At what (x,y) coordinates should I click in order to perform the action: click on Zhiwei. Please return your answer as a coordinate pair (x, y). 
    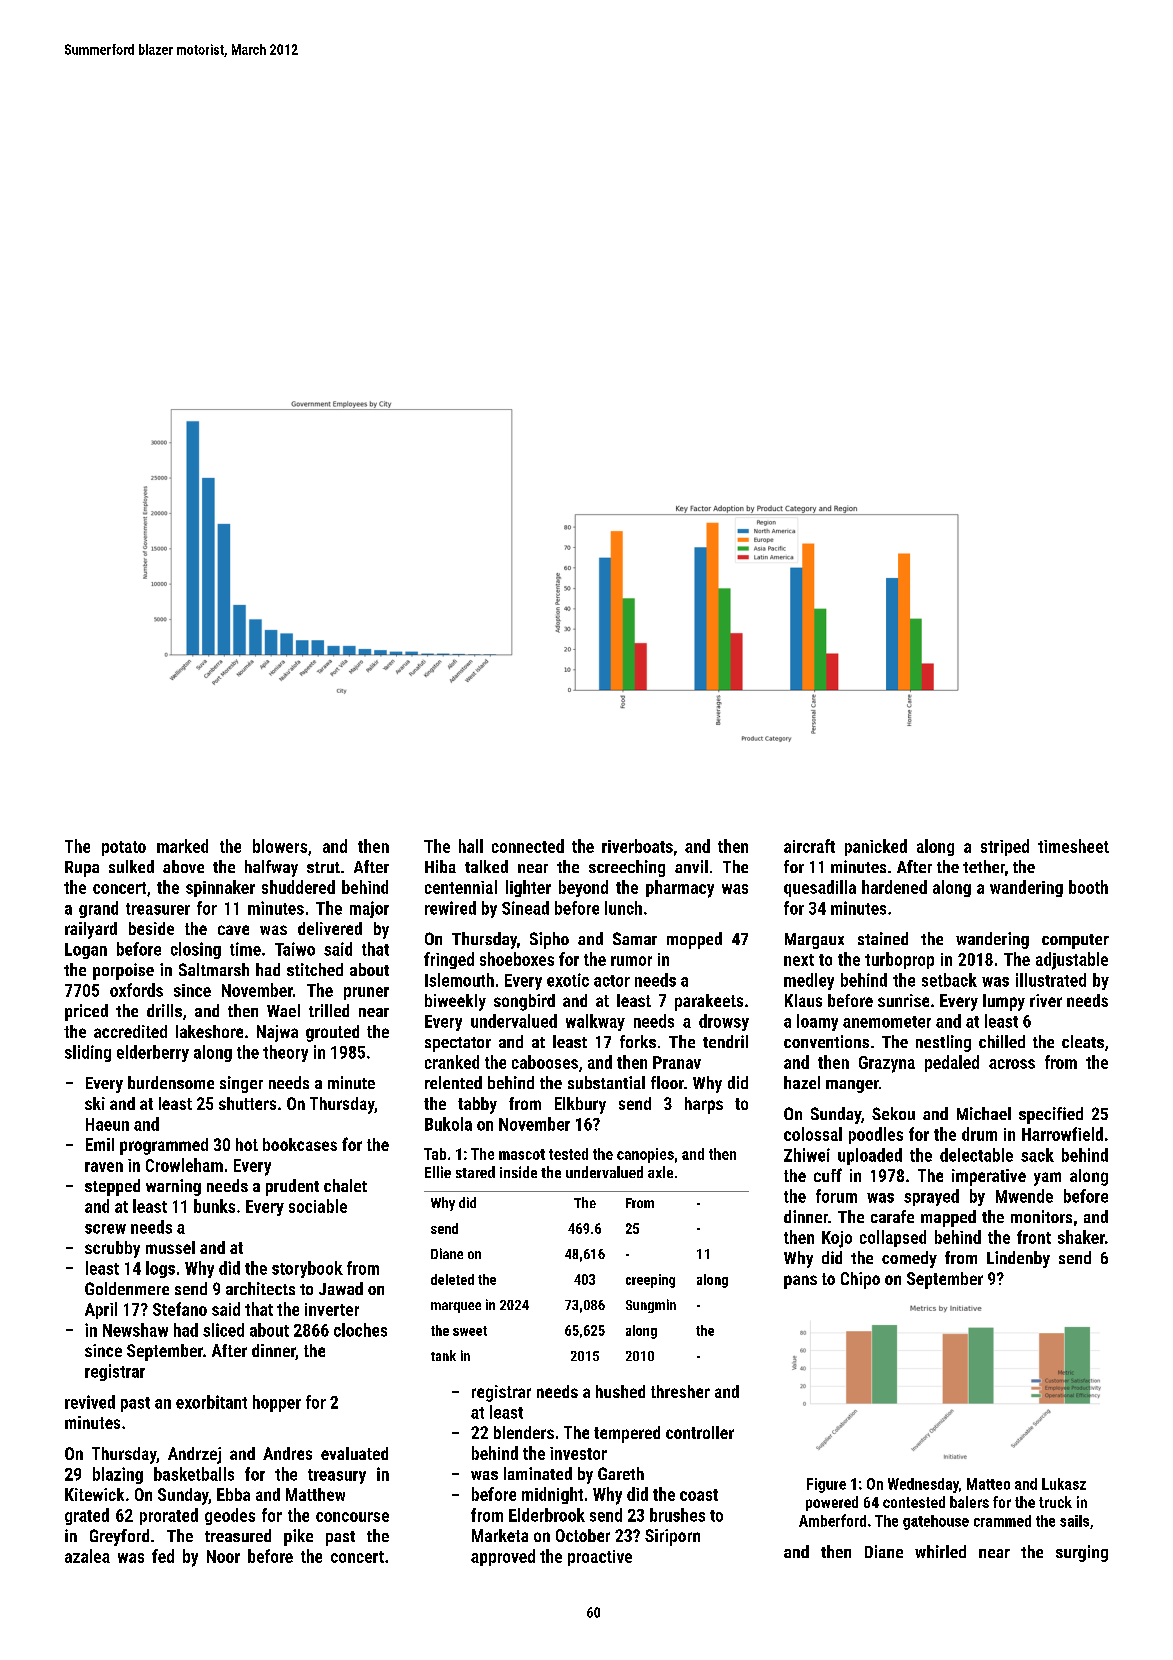
    Looking at the image, I should click on (807, 1155).
